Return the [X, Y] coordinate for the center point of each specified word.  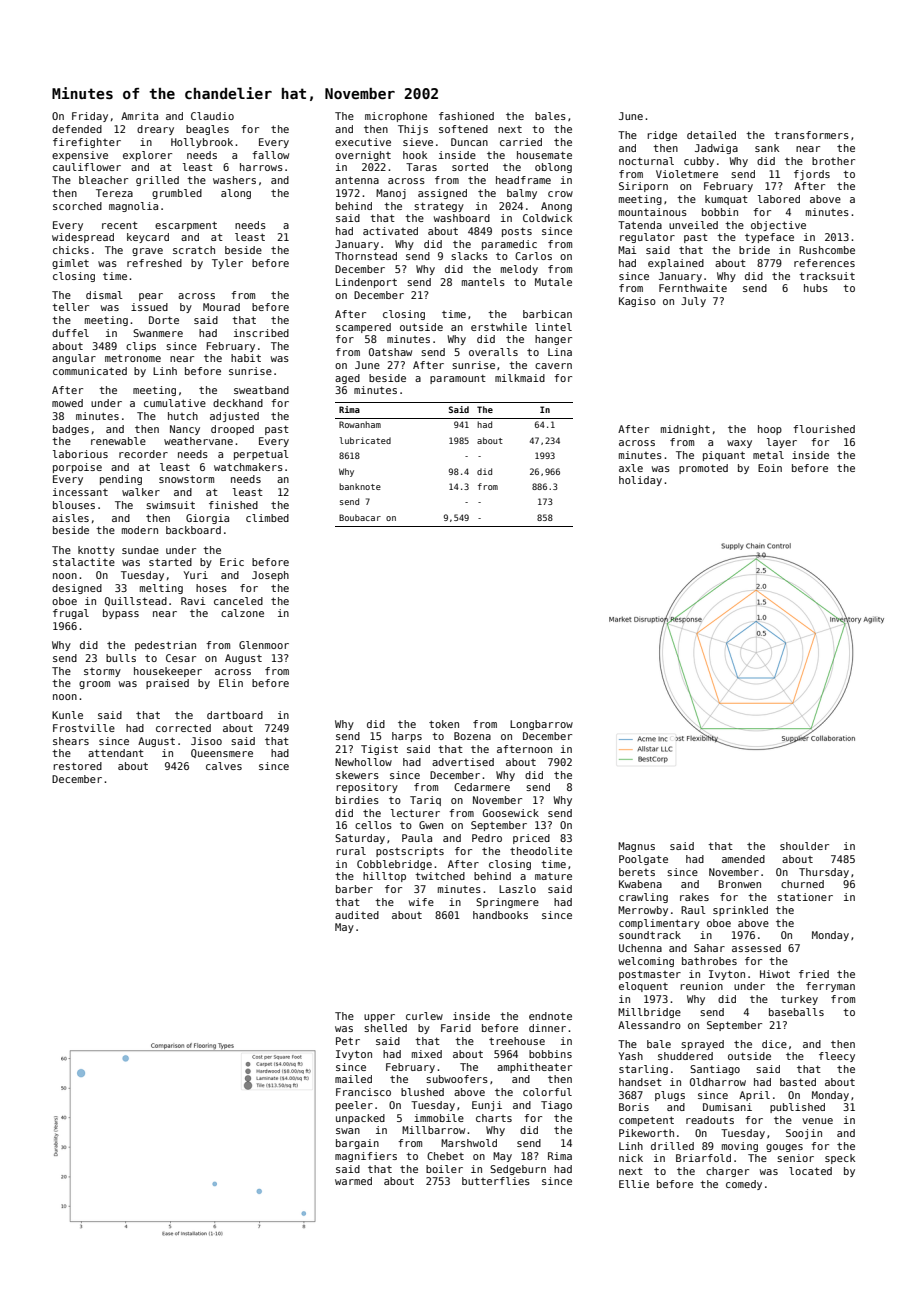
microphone [396, 117]
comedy [744, 1185]
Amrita [139, 116]
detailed [711, 135]
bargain [357, 1144]
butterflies [496, 1181]
